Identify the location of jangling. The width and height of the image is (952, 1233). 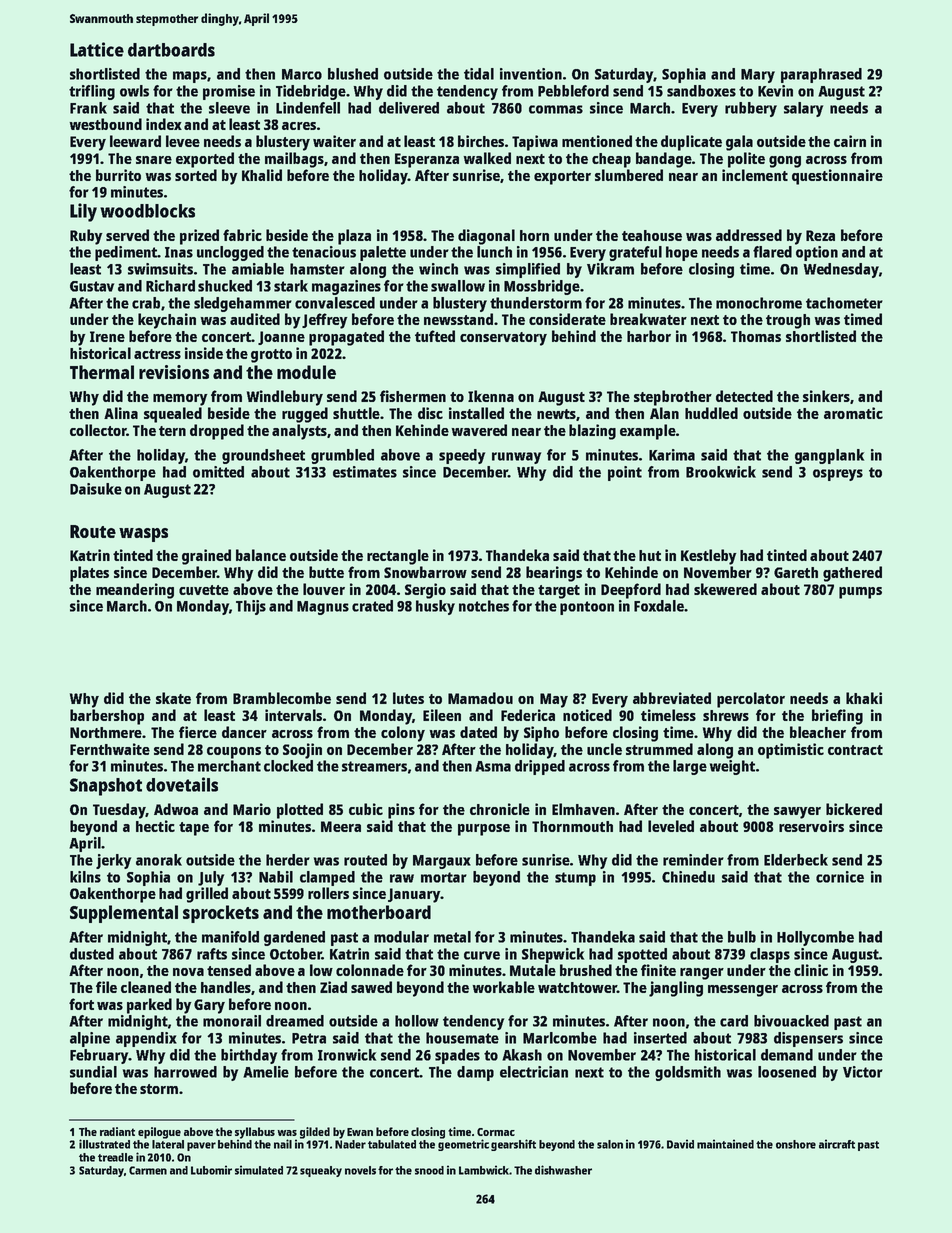
(676, 989).
